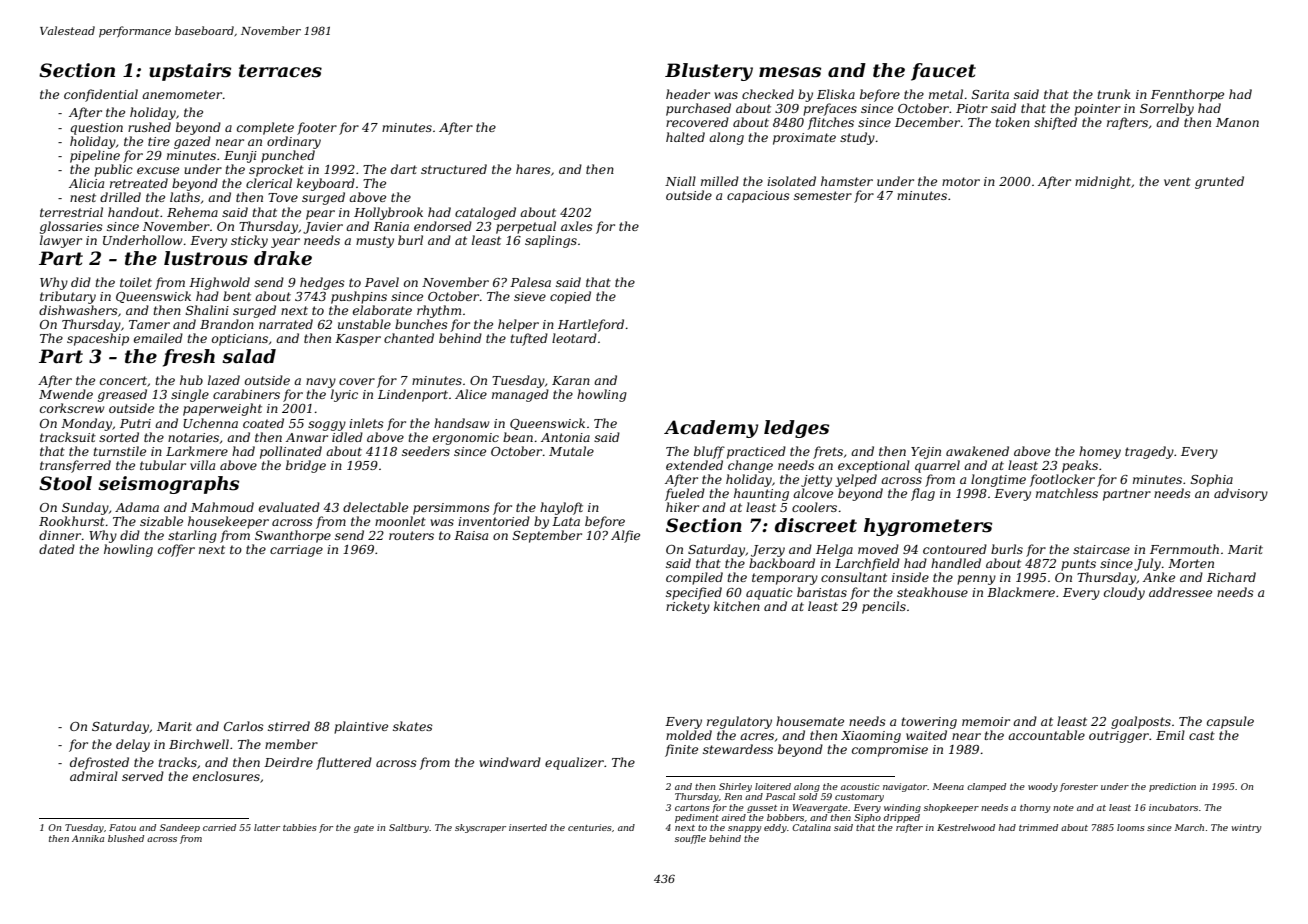 This screenshot has width=1308, height=924. Describe the element at coordinates (307, 437) in the screenshot. I see `Anwar` at that location.
